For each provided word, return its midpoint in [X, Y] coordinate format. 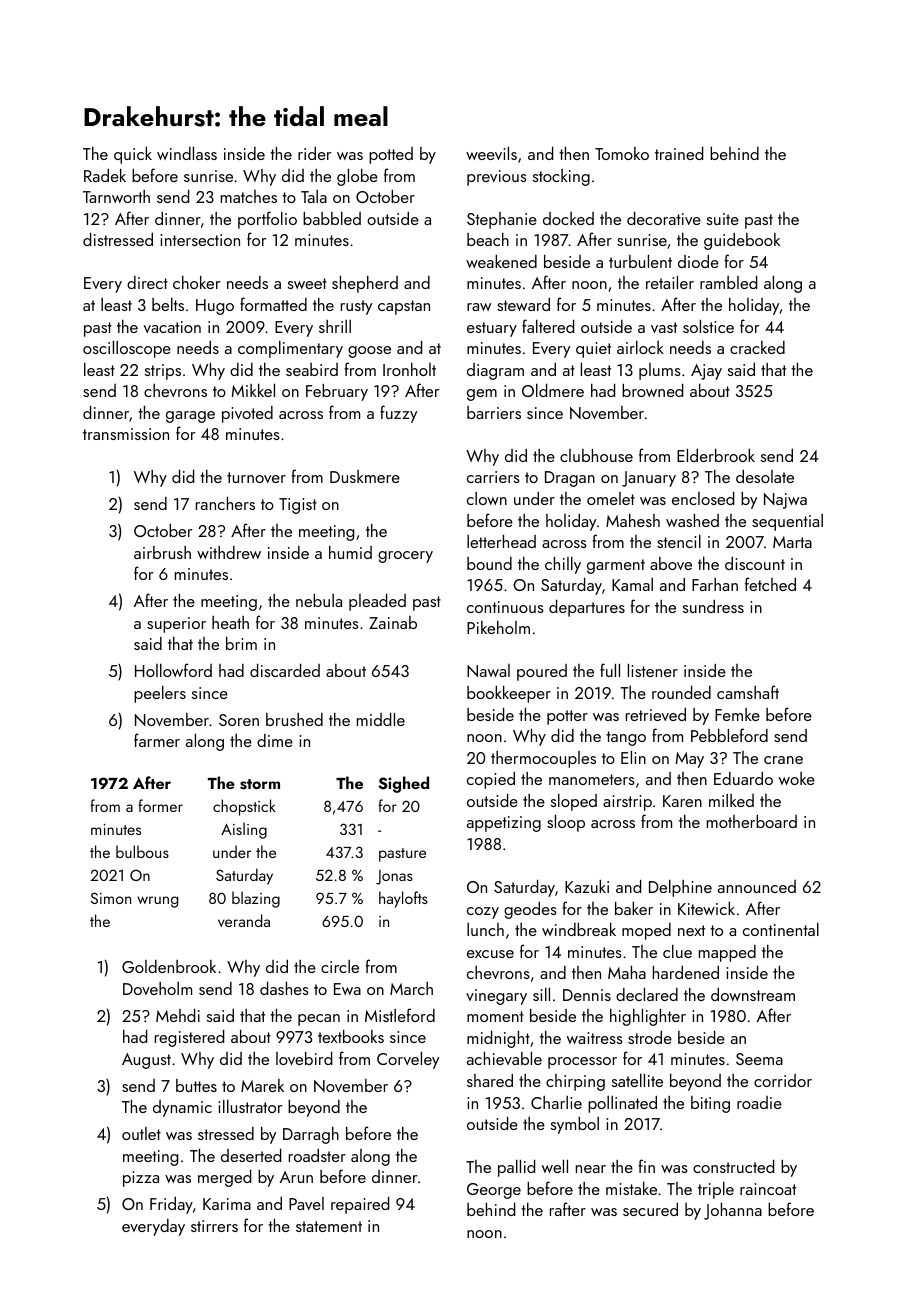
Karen [682, 801]
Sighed [403, 784]
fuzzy [398, 414]
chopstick [244, 807]
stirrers [214, 1226]
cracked [757, 347]
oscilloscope [127, 349]
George [494, 1191]
